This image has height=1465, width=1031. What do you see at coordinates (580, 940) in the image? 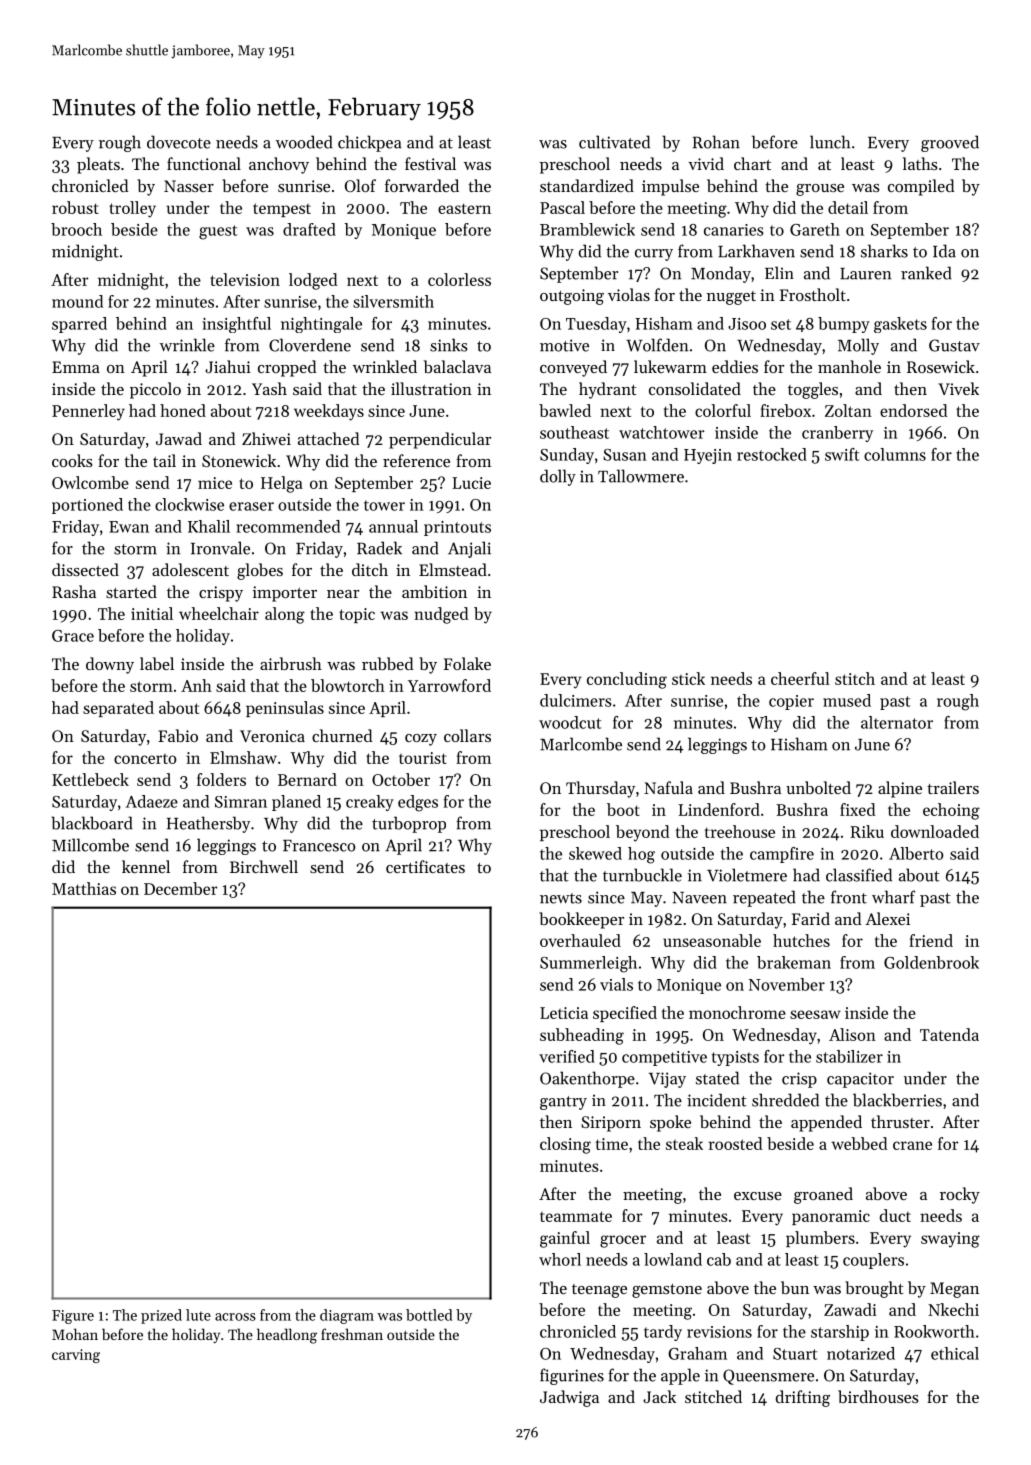
I see `overhauled` at bounding box center [580, 940].
